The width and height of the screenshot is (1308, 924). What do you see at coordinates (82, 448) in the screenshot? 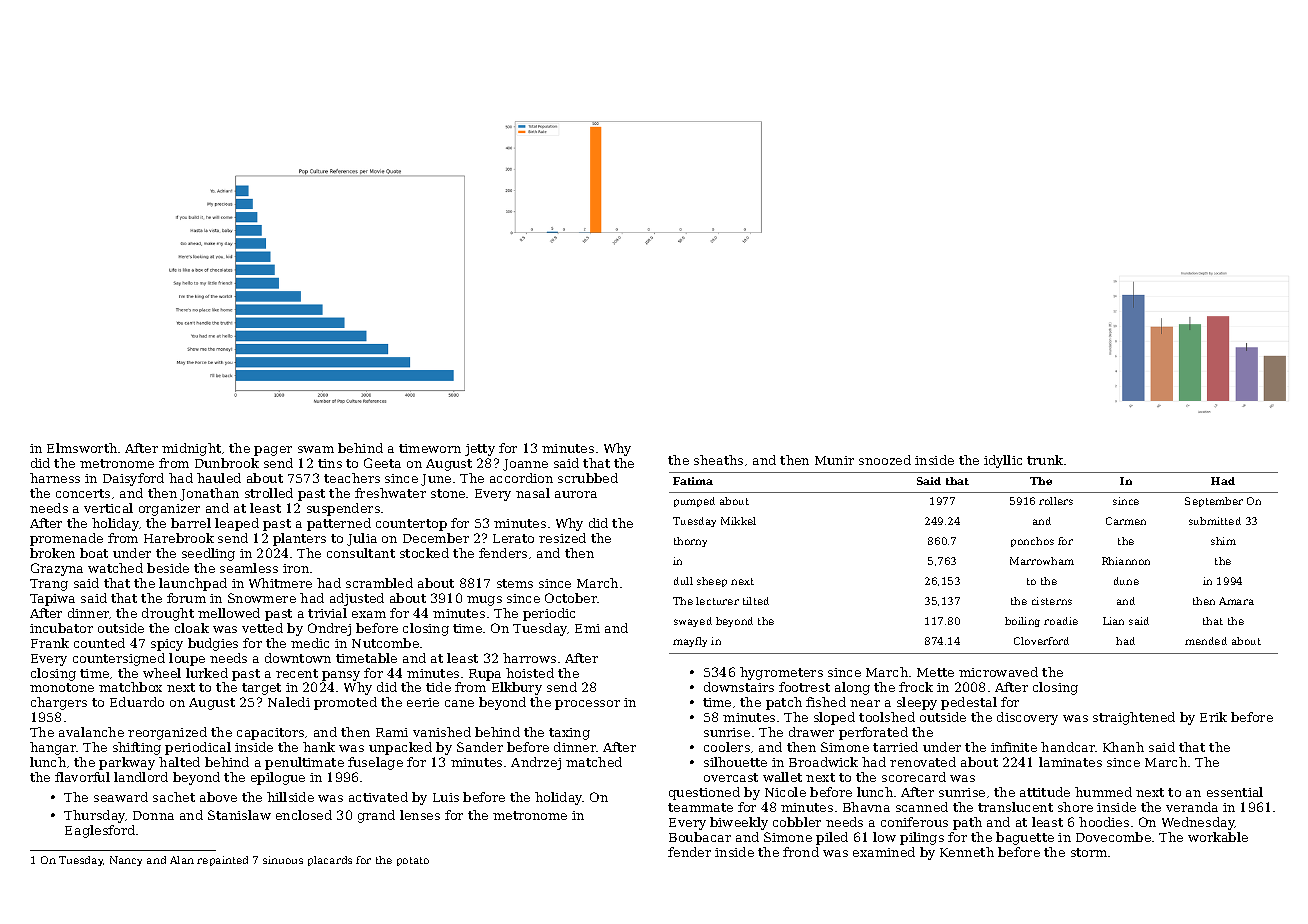
I see `Elmsworth` at bounding box center [82, 448].
